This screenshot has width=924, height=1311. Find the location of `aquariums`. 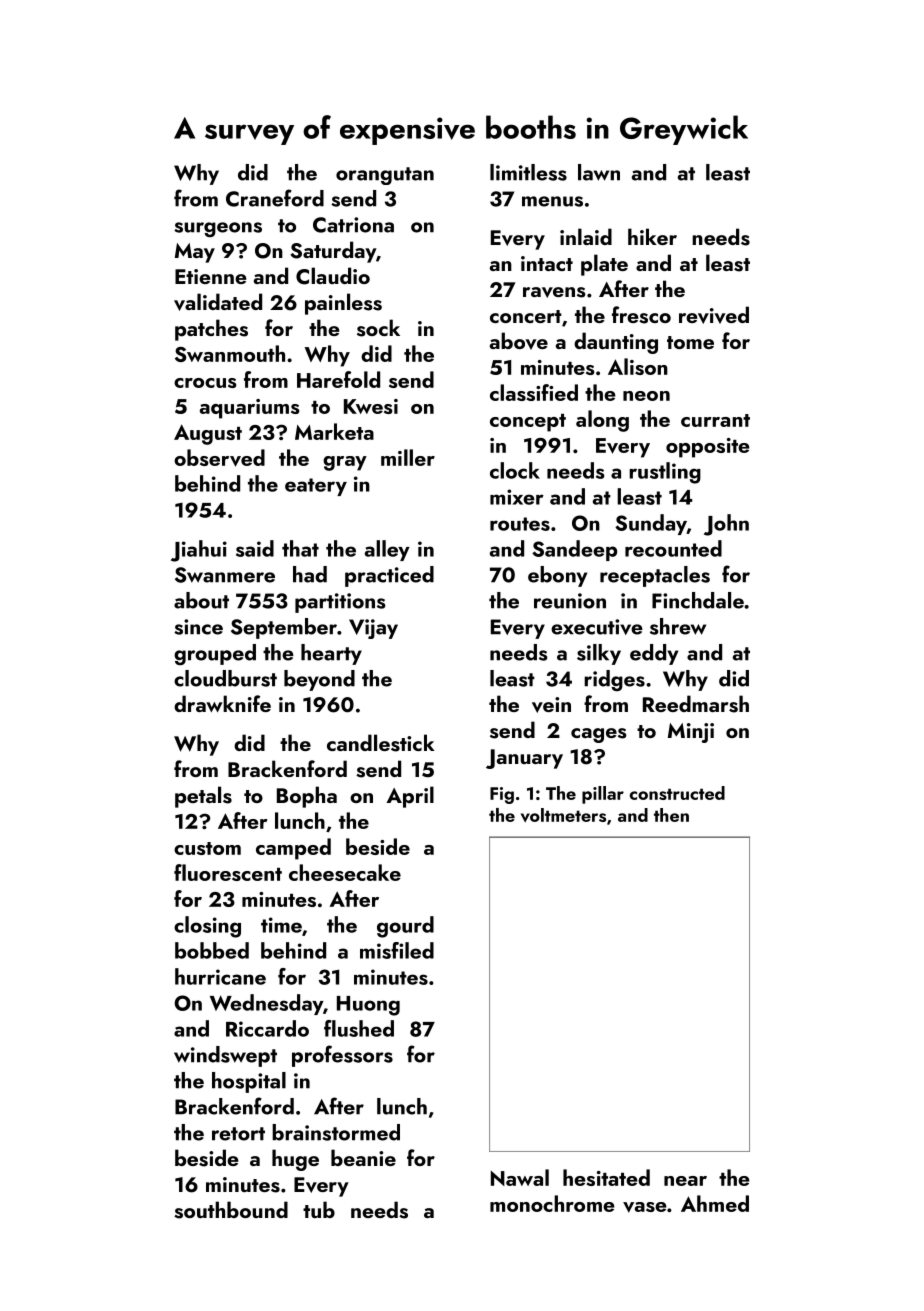

aquariums is located at coordinates (249, 409).
